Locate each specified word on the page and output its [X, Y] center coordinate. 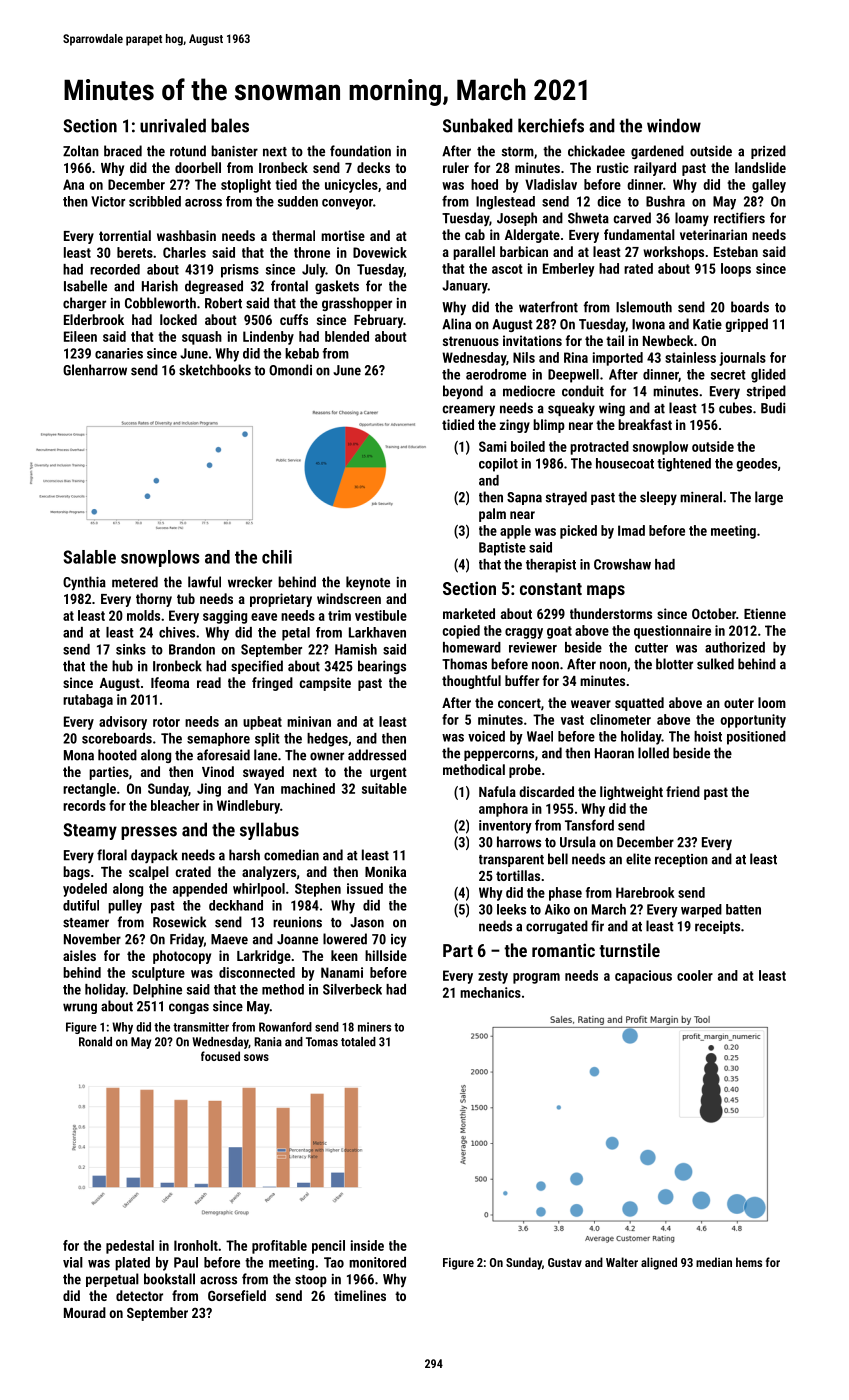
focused [220, 1056]
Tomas [322, 1042]
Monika [385, 871]
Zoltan [81, 151]
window [674, 125]
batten [743, 909]
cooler [695, 975]
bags [76, 873]
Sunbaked [478, 125]
